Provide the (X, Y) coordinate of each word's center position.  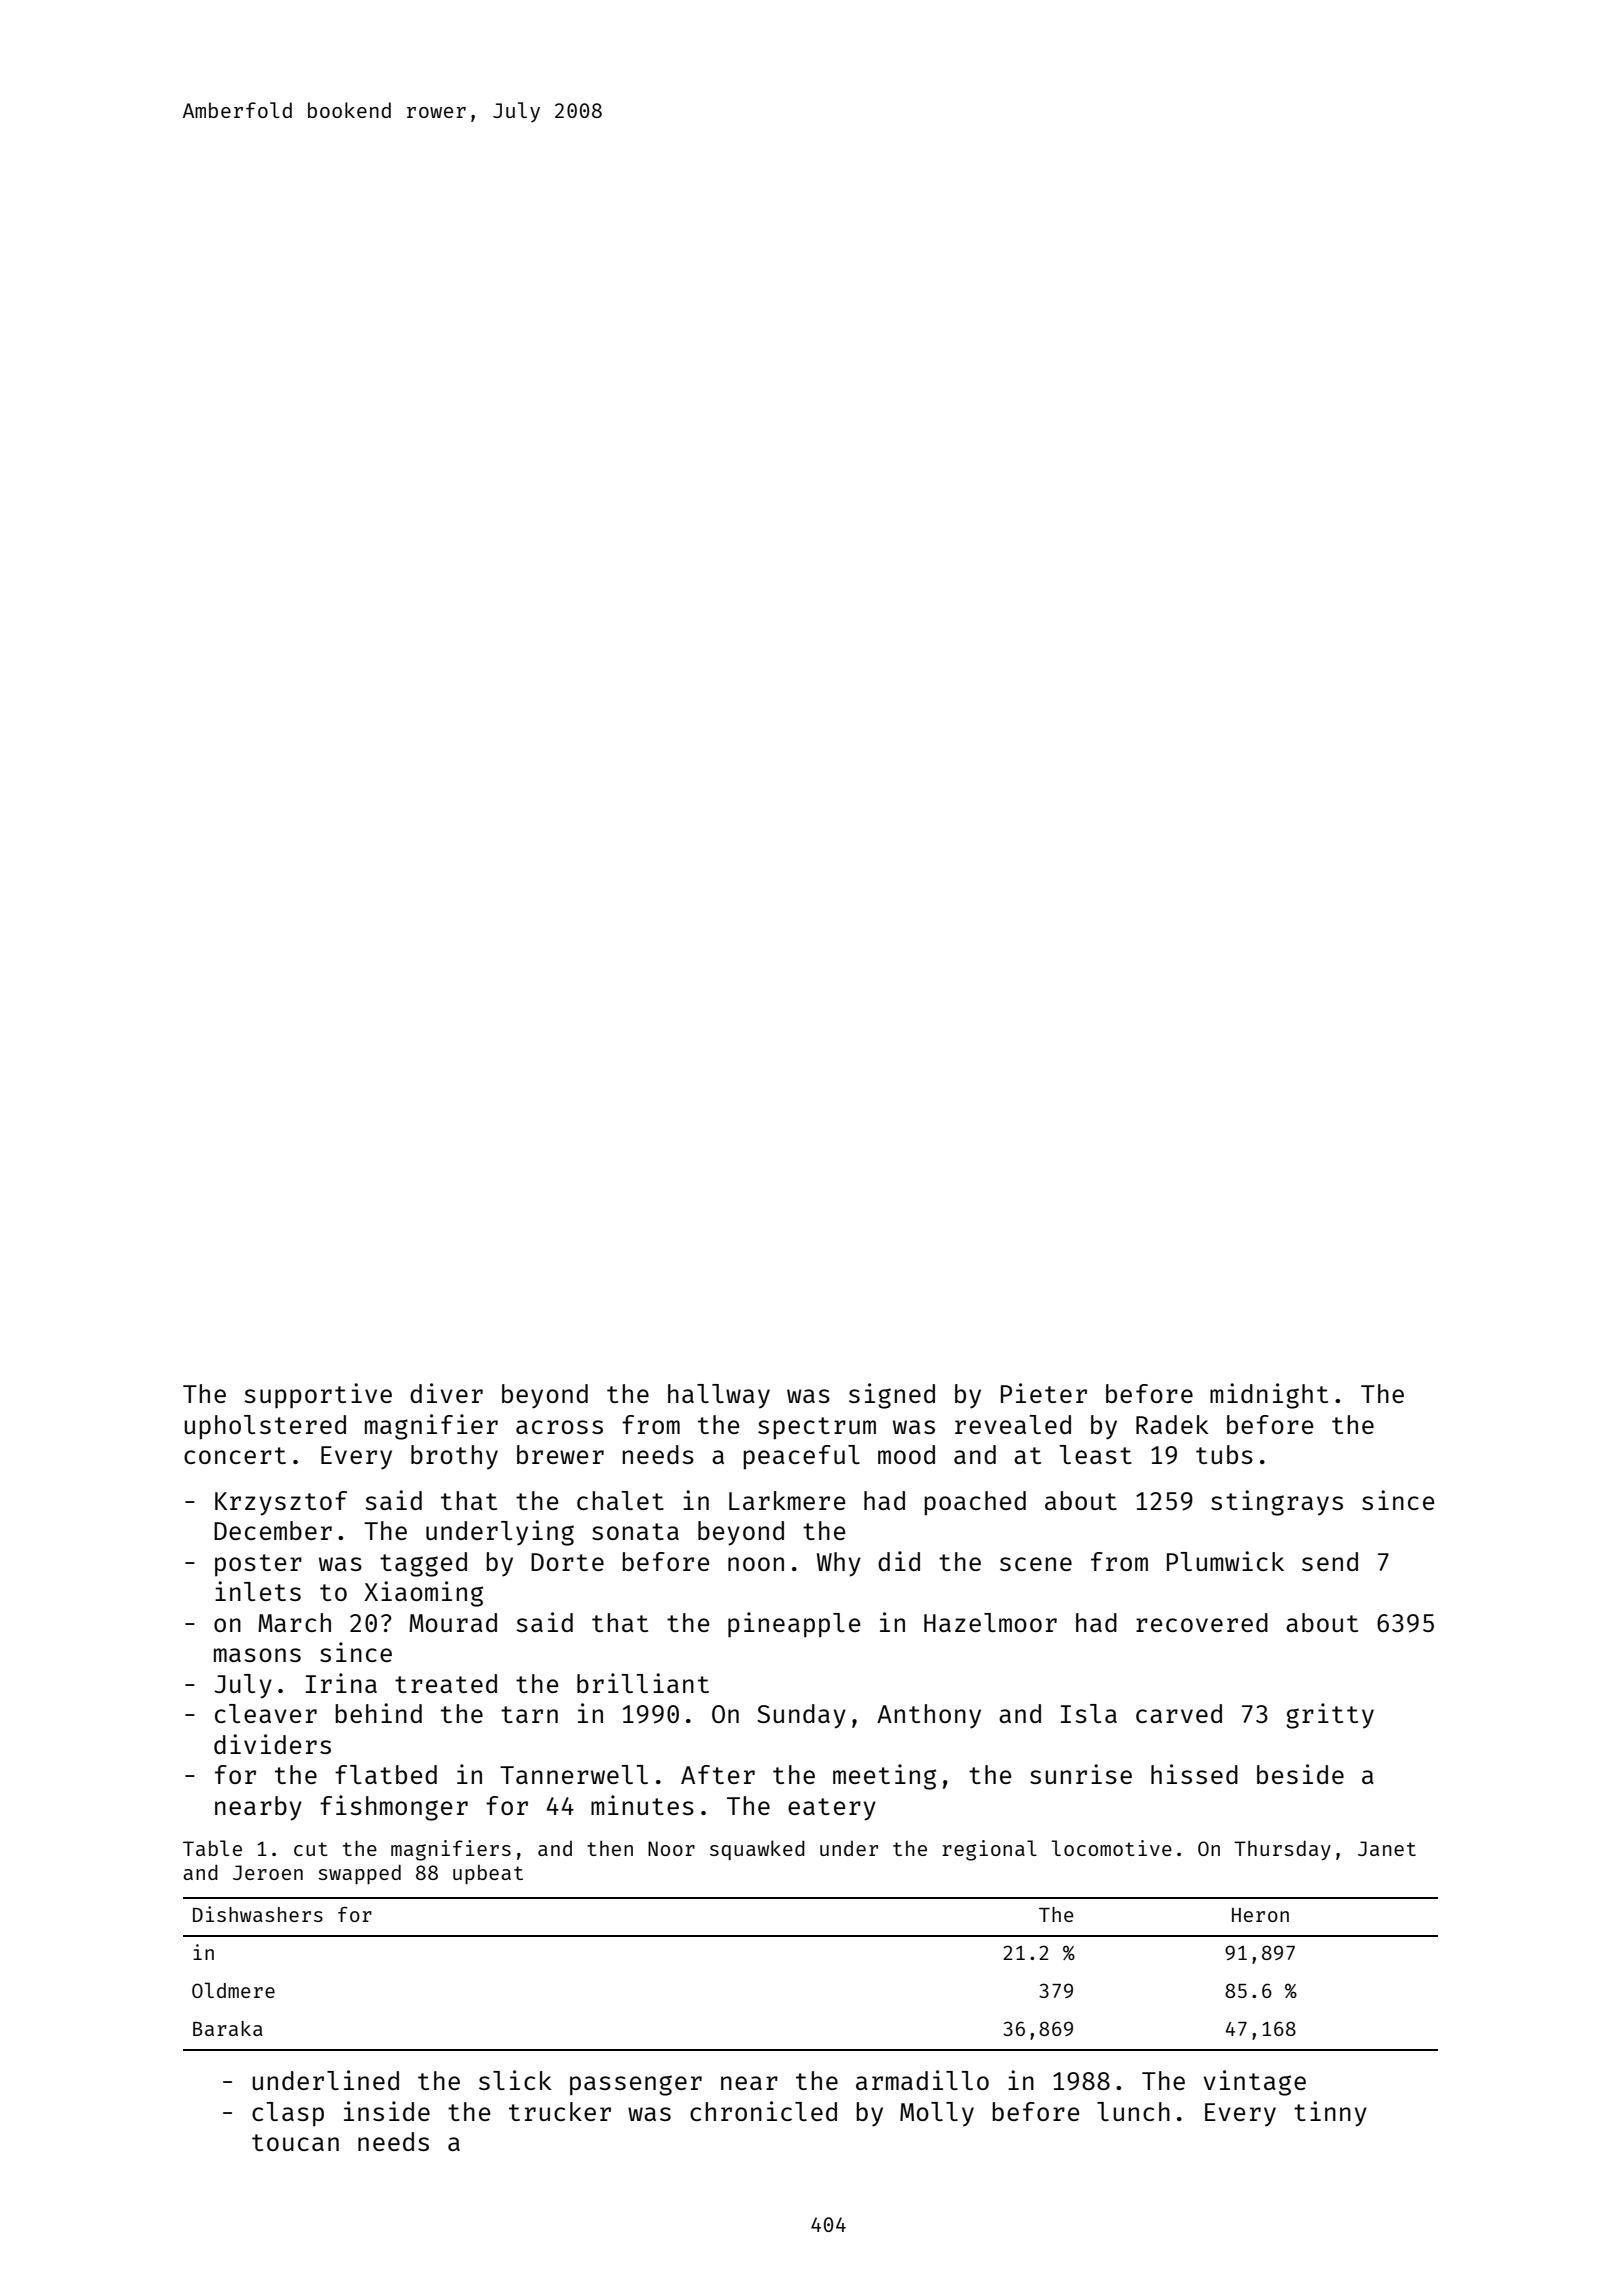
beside (1300, 1774)
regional (989, 1850)
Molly (937, 2114)
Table (212, 1848)
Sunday (801, 1716)
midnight (1269, 1396)
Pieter (1044, 1393)
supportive (318, 1396)
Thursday (1282, 1850)
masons (257, 1655)
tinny (1330, 2114)
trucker (560, 2111)
